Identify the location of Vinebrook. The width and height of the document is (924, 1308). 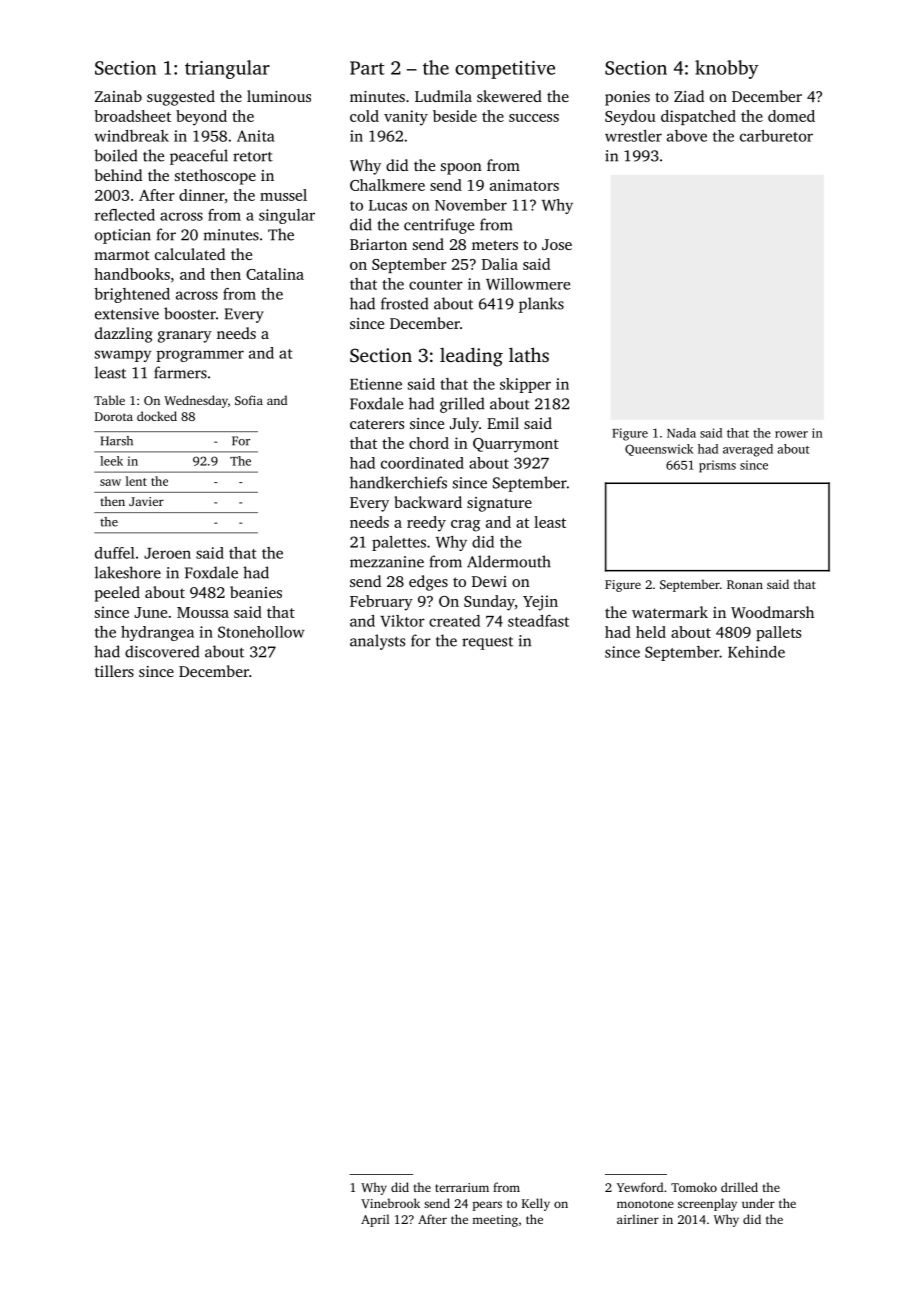
(390, 1203).
